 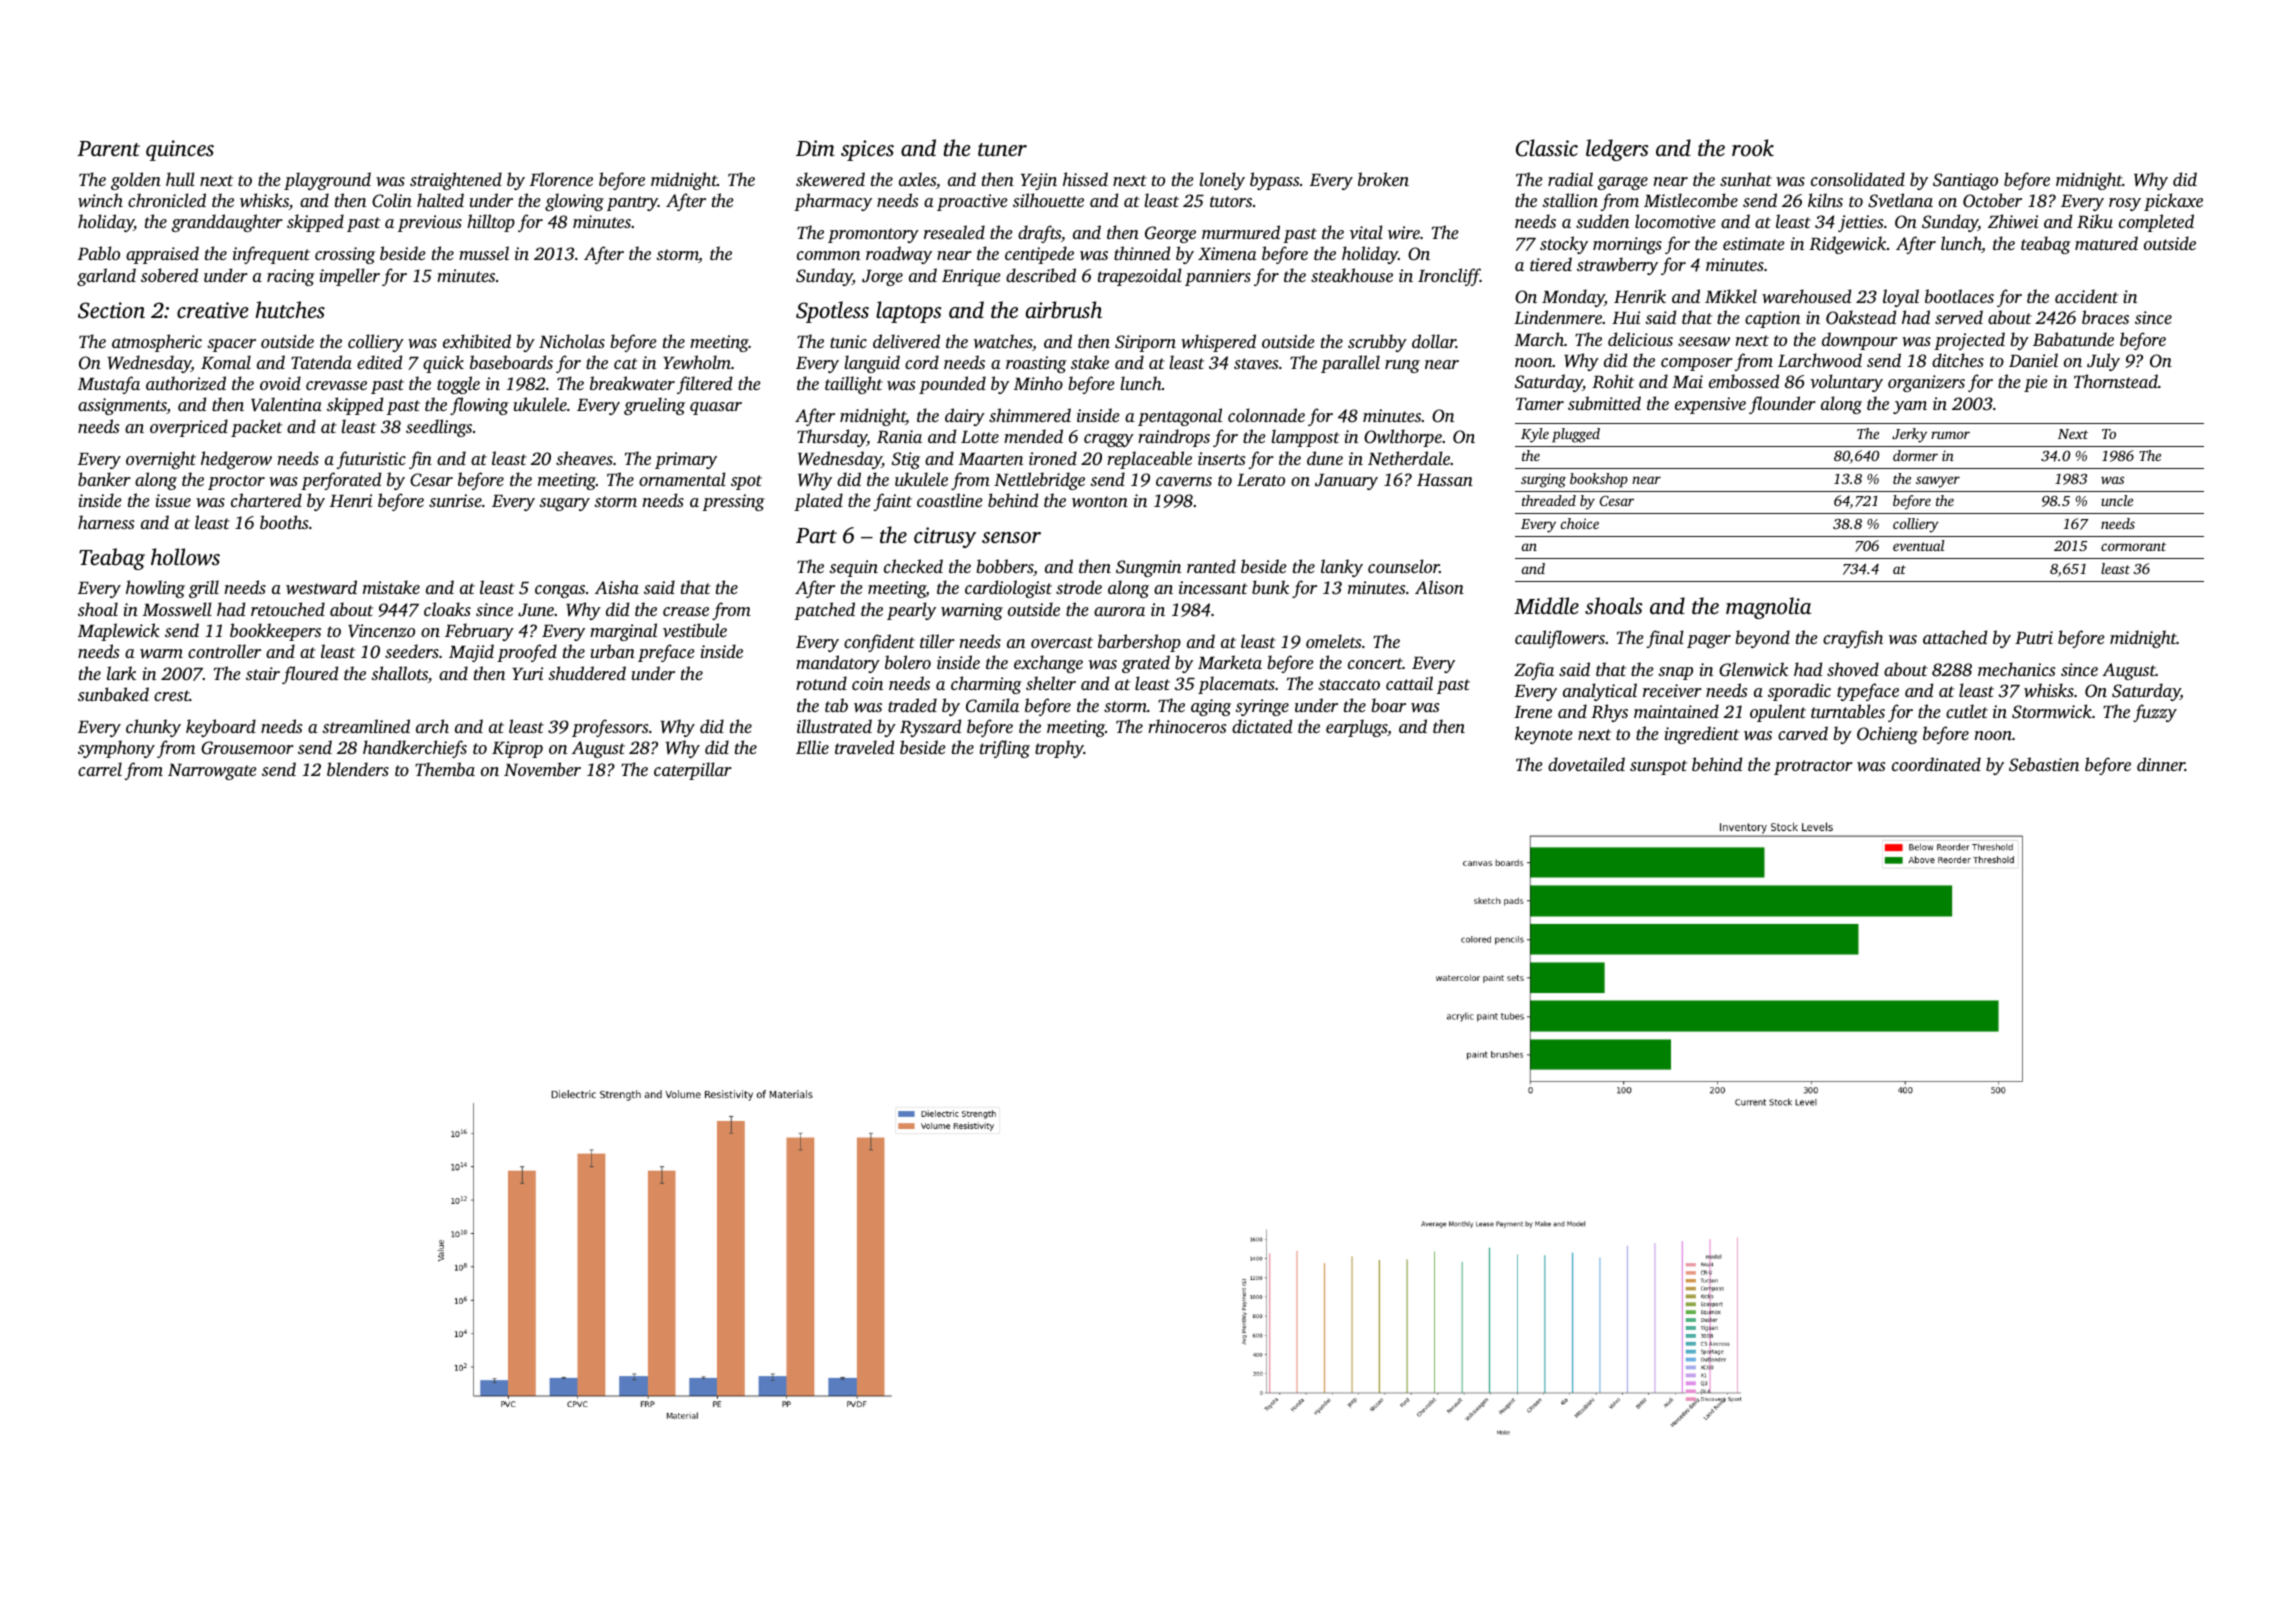 I want to click on rook, so click(x=1753, y=147).
